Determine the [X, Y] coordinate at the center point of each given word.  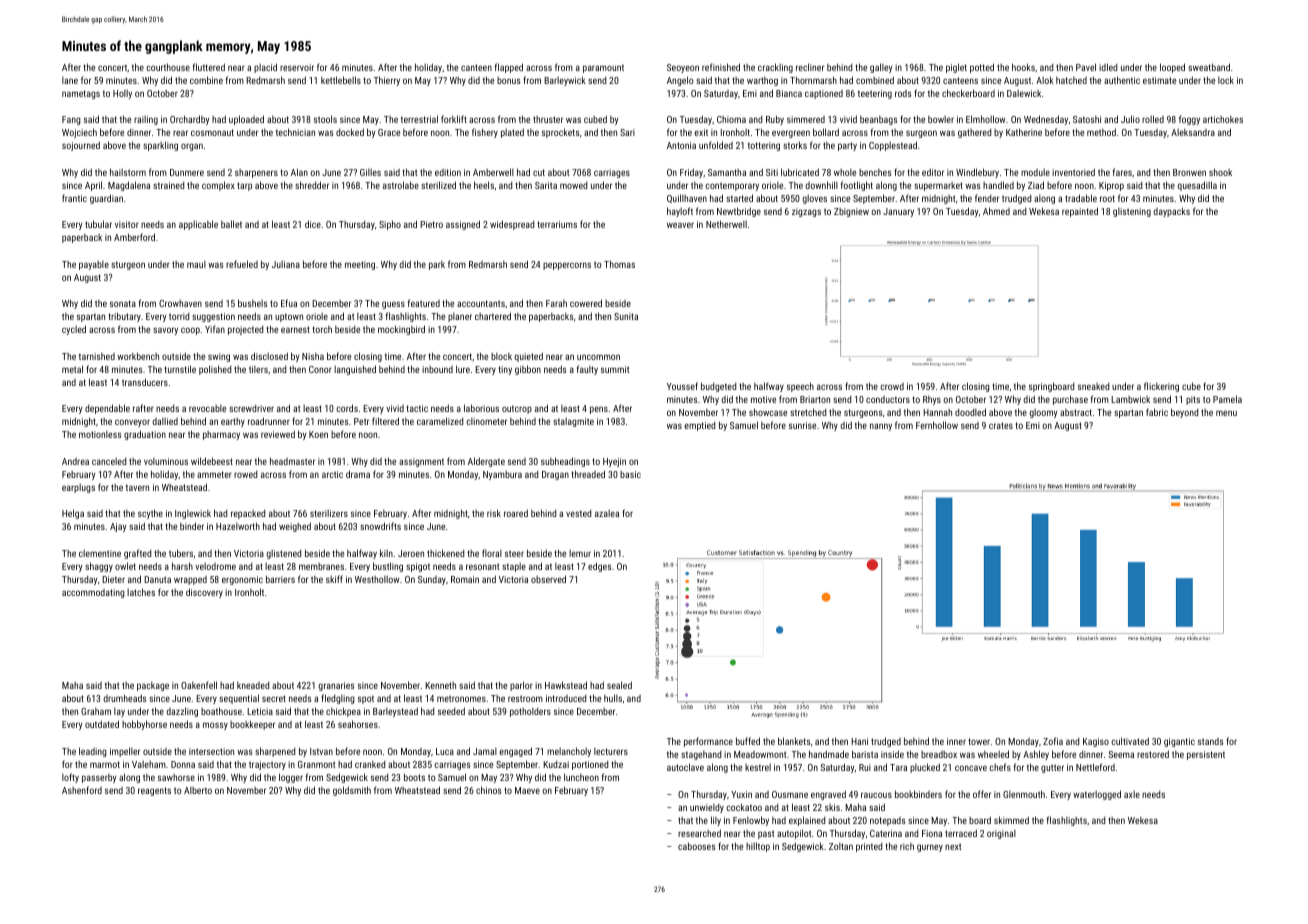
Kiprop [1111, 186]
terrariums [557, 224]
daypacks [1171, 212]
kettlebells [341, 80]
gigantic [1179, 742]
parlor [521, 686]
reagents [154, 791]
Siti [772, 172]
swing [219, 357]
